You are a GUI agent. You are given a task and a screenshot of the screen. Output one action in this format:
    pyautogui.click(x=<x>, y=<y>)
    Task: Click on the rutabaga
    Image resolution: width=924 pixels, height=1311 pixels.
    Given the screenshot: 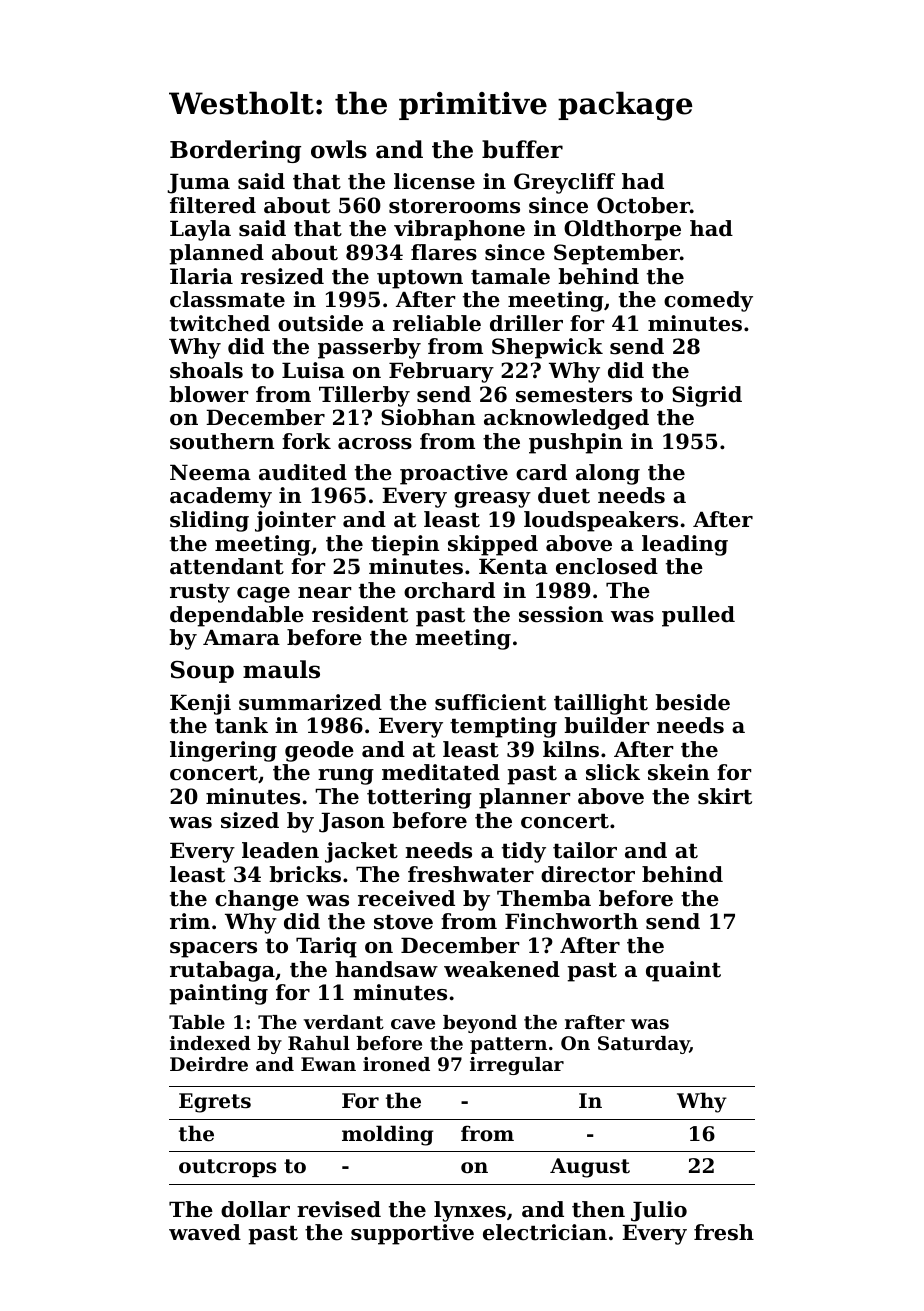 What is the action you would take?
    pyautogui.click(x=222, y=971)
